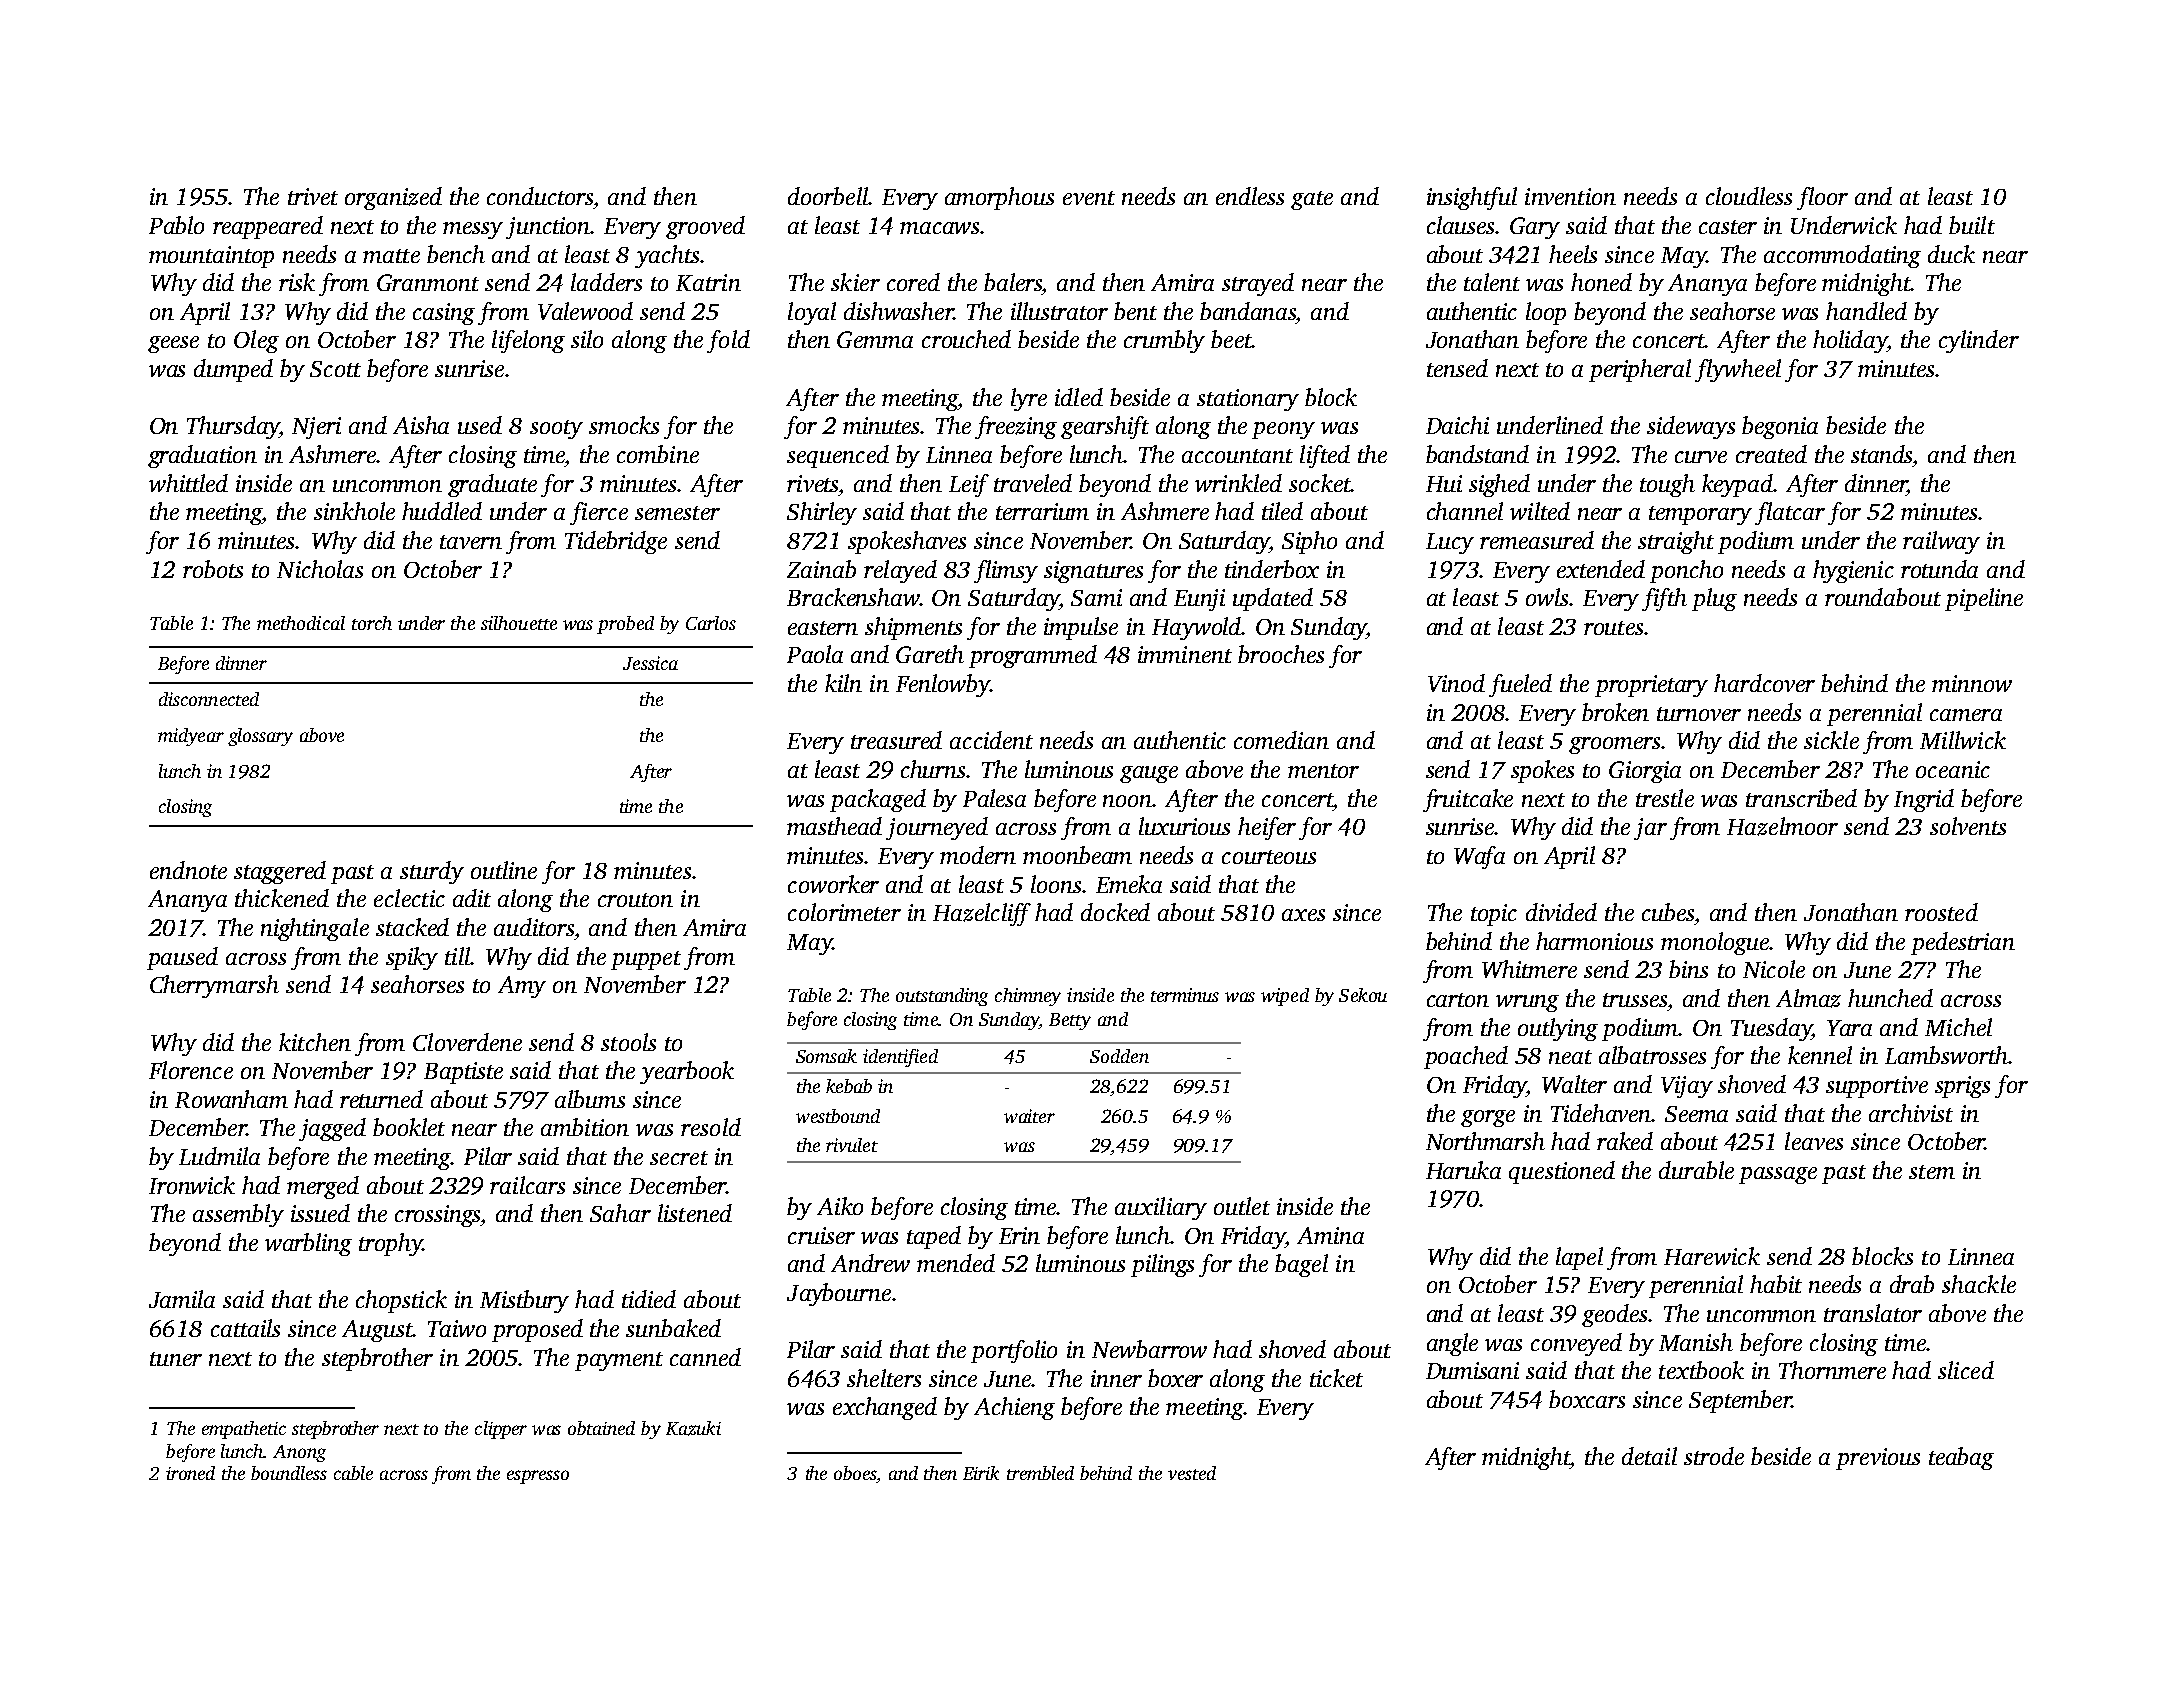  I want to click on trembled, so click(1040, 1473).
